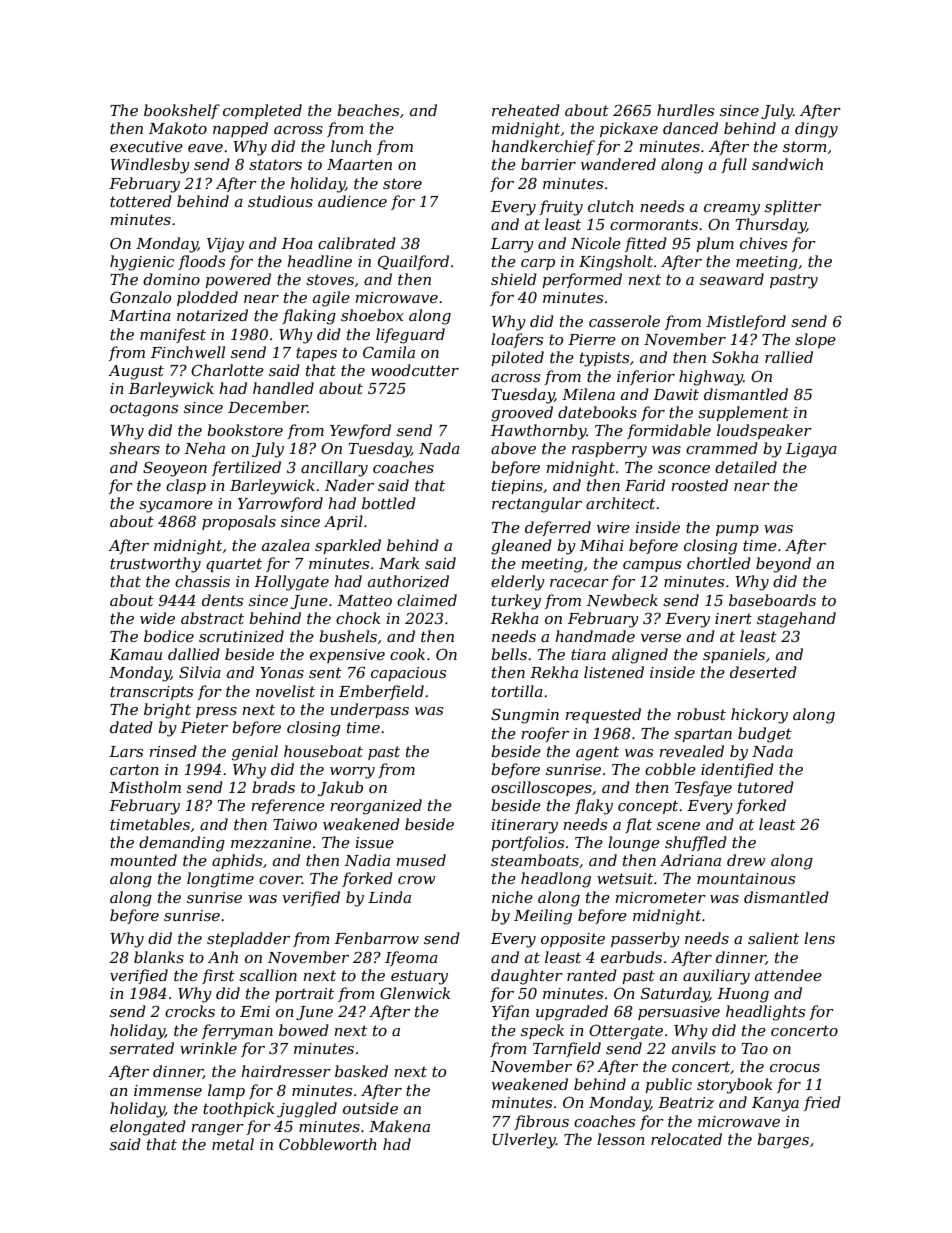 The height and width of the document is (1233, 952). What do you see at coordinates (703, 789) in the document?
I see `Tesfaye` at bounding box center [703, 789].
